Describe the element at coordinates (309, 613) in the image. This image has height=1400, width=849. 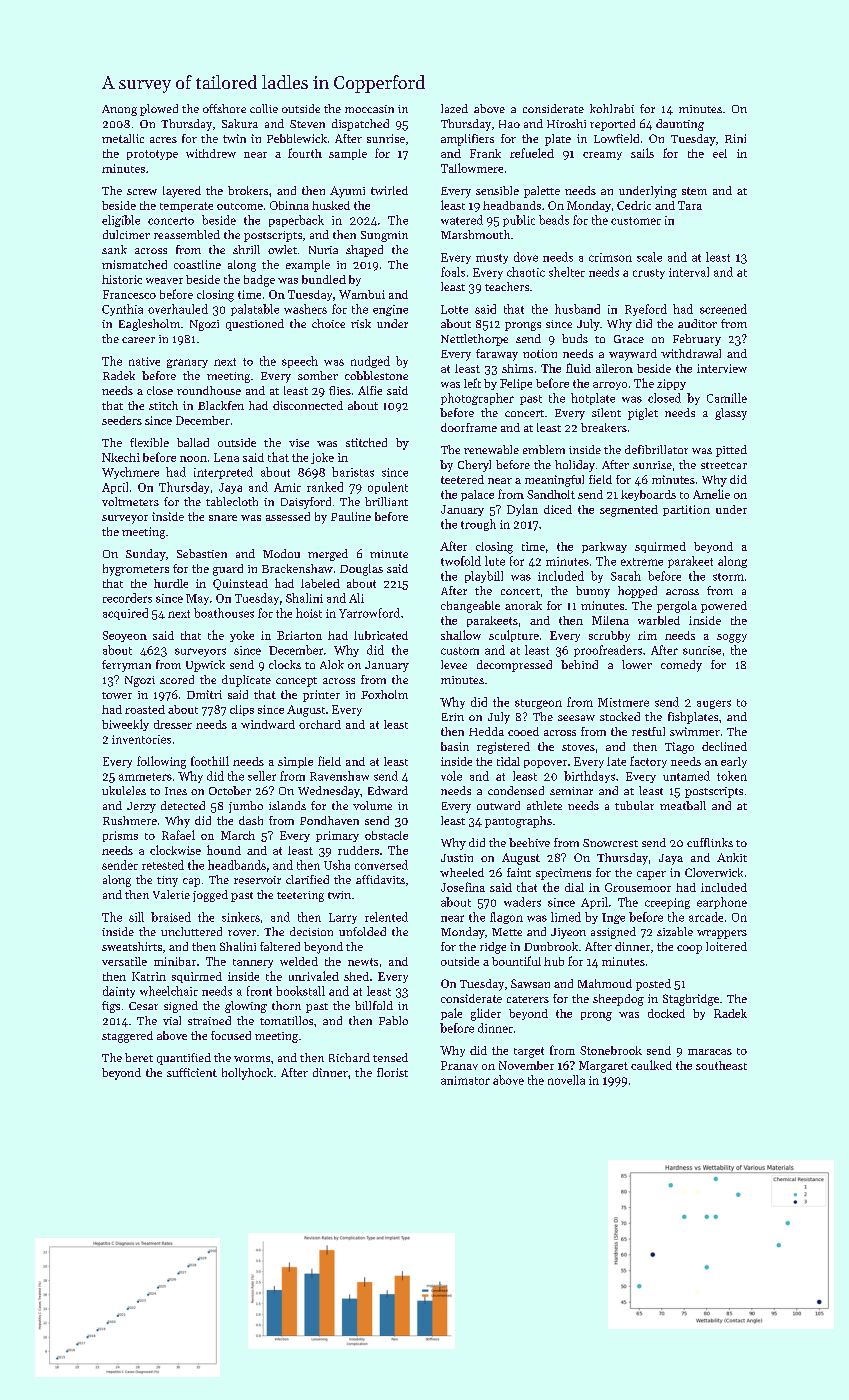
I see `hoist` at that location.
